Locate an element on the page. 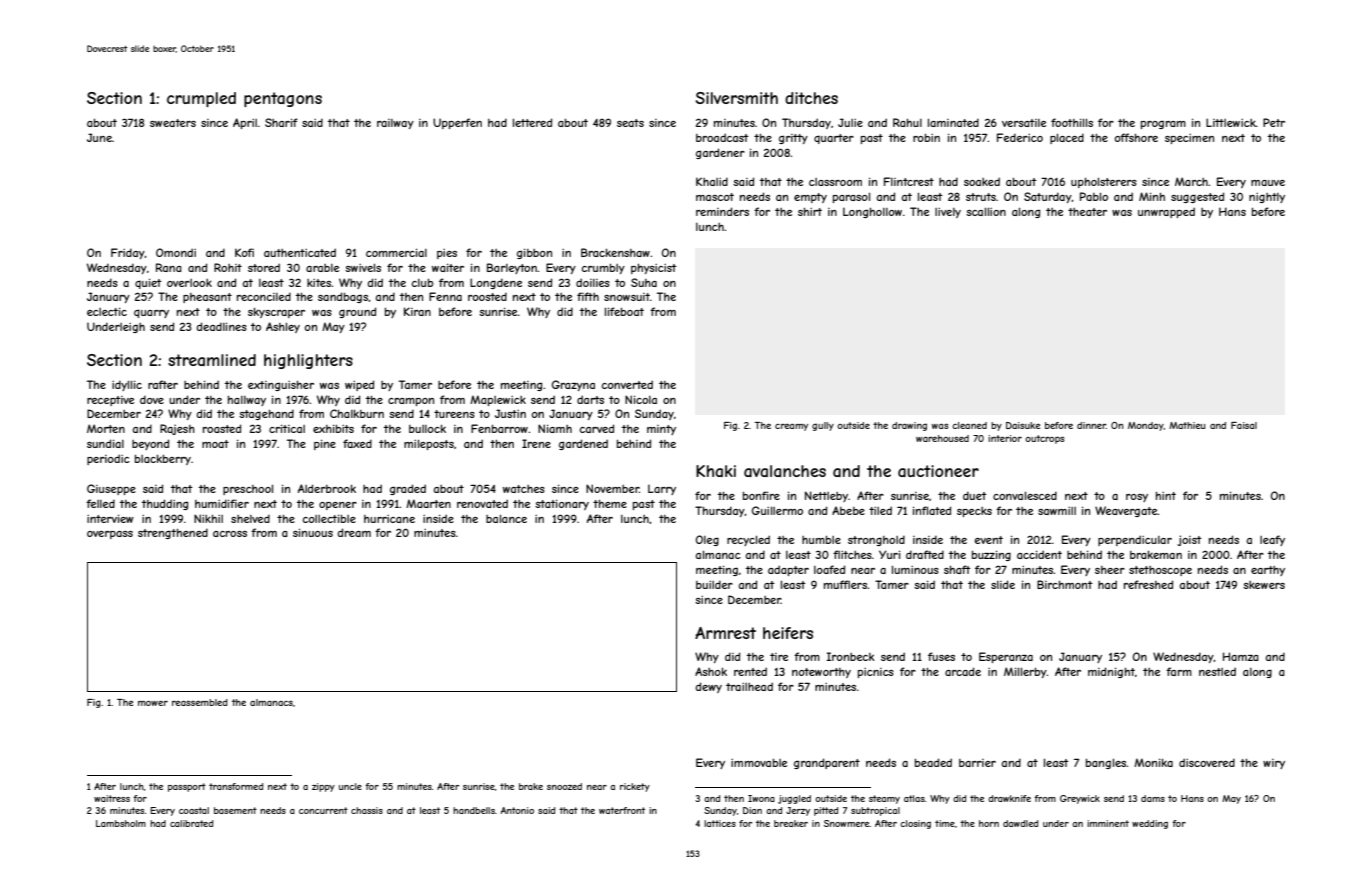 Image resolution: width=1372 pixels, height=887 pixels. pentagons is located at coordinates (283, 99).
